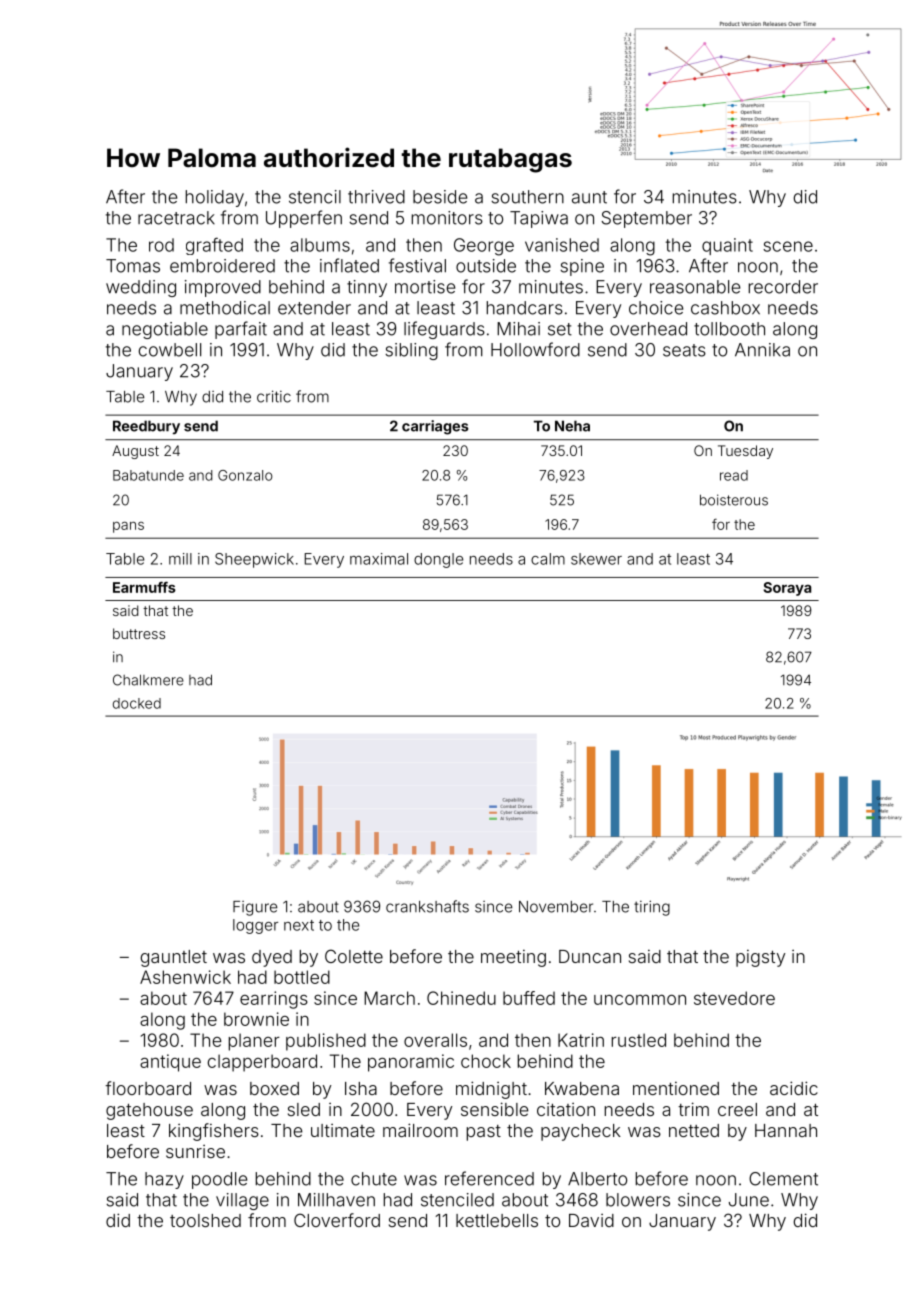  What do you see at coordinates (242, 1201) in the screenshot?
I see `village` at bounding box center [242, 1201].
